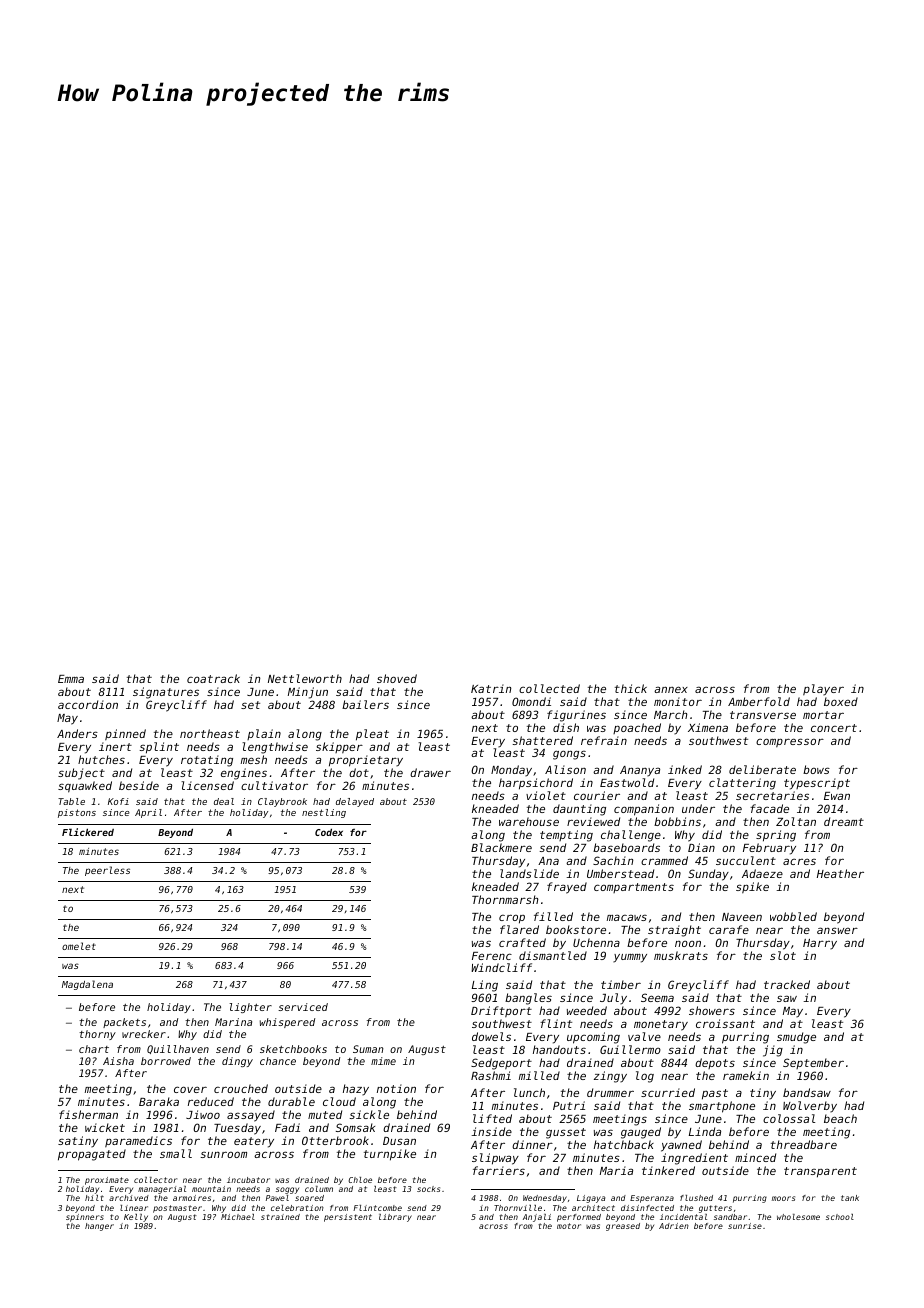 The image size is (924, 1308). Describe the element at coordinates (569, 1226) in the screenshot. I see `motor` at that location.
